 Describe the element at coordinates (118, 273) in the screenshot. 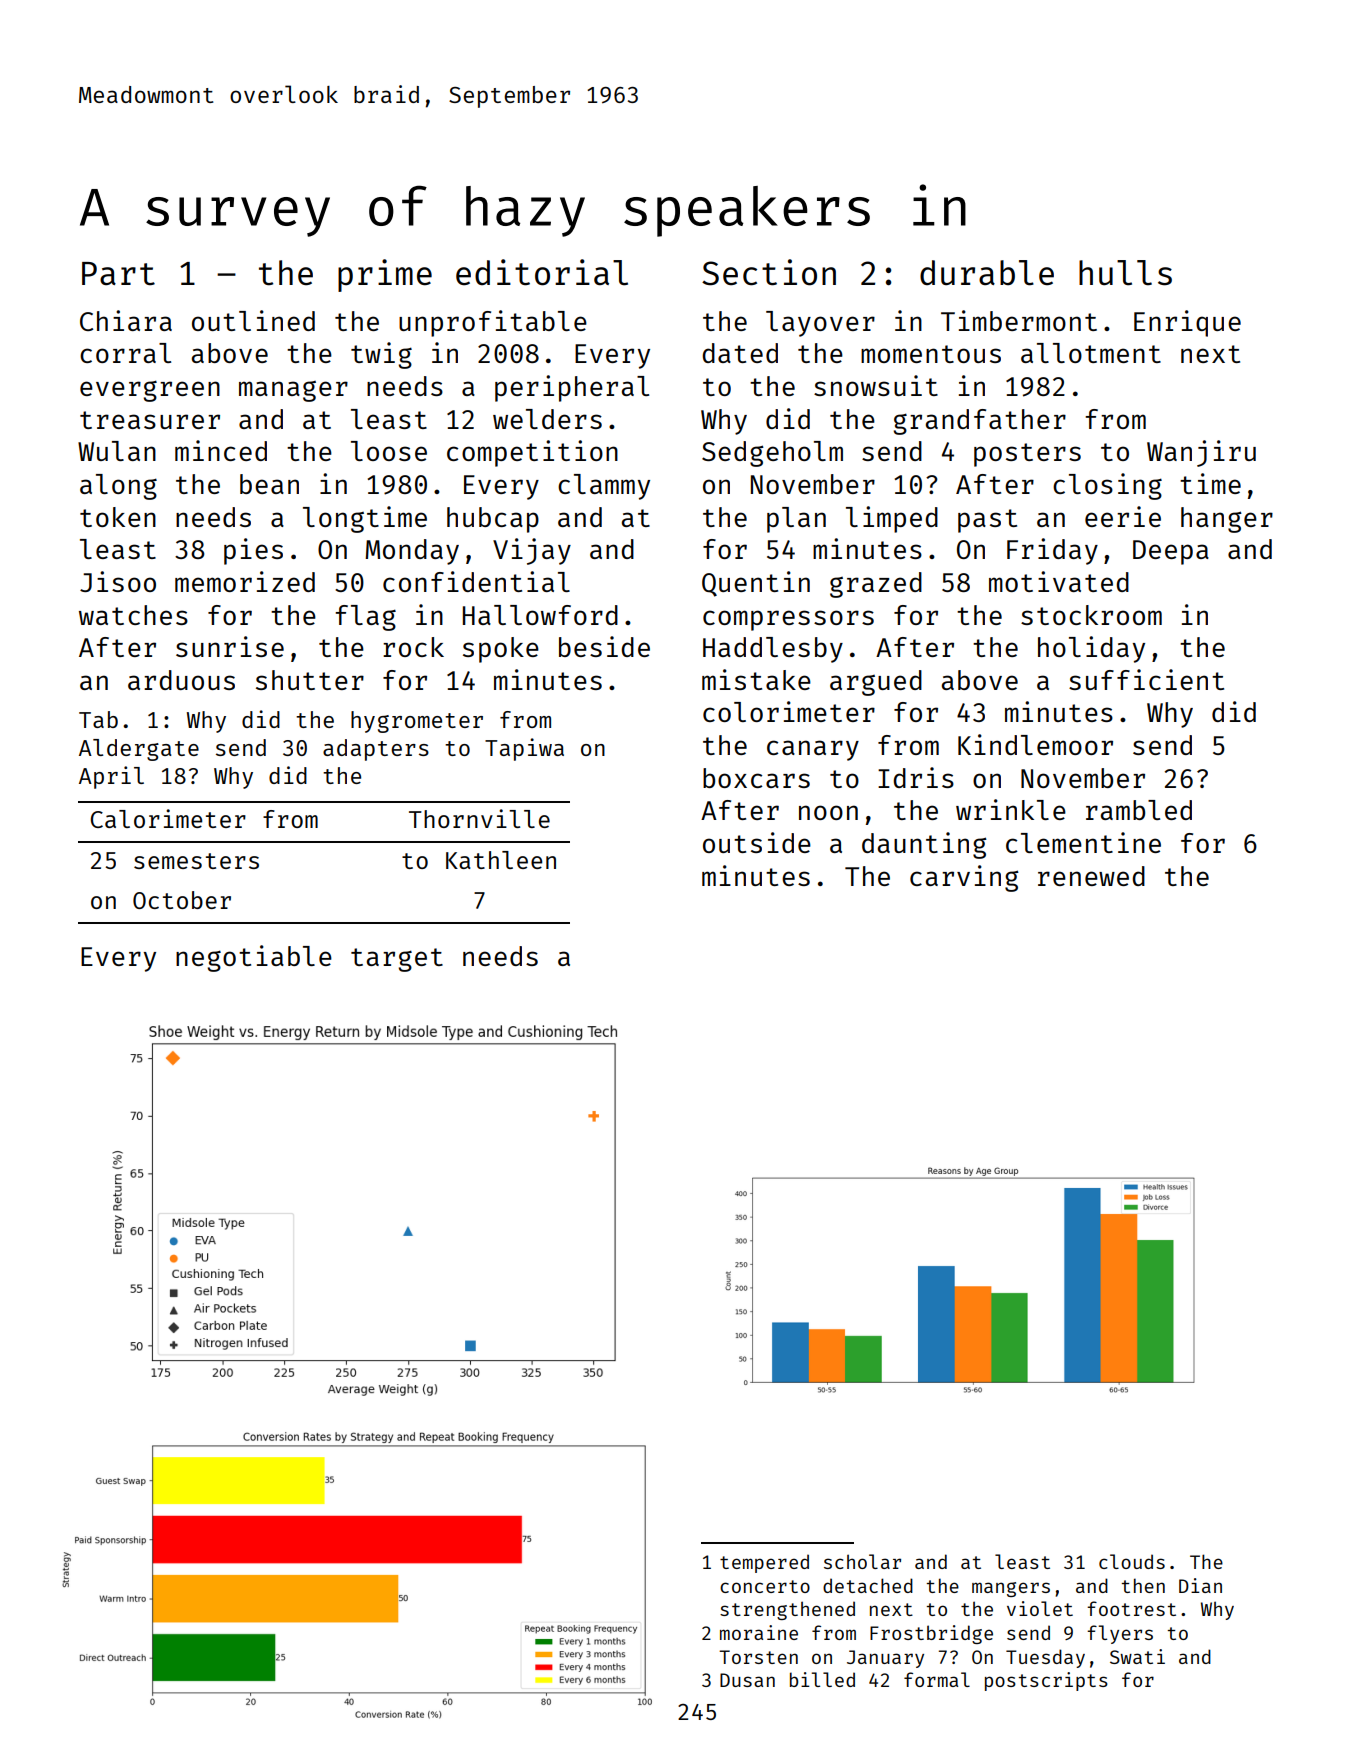

I see `Part` at that location.
